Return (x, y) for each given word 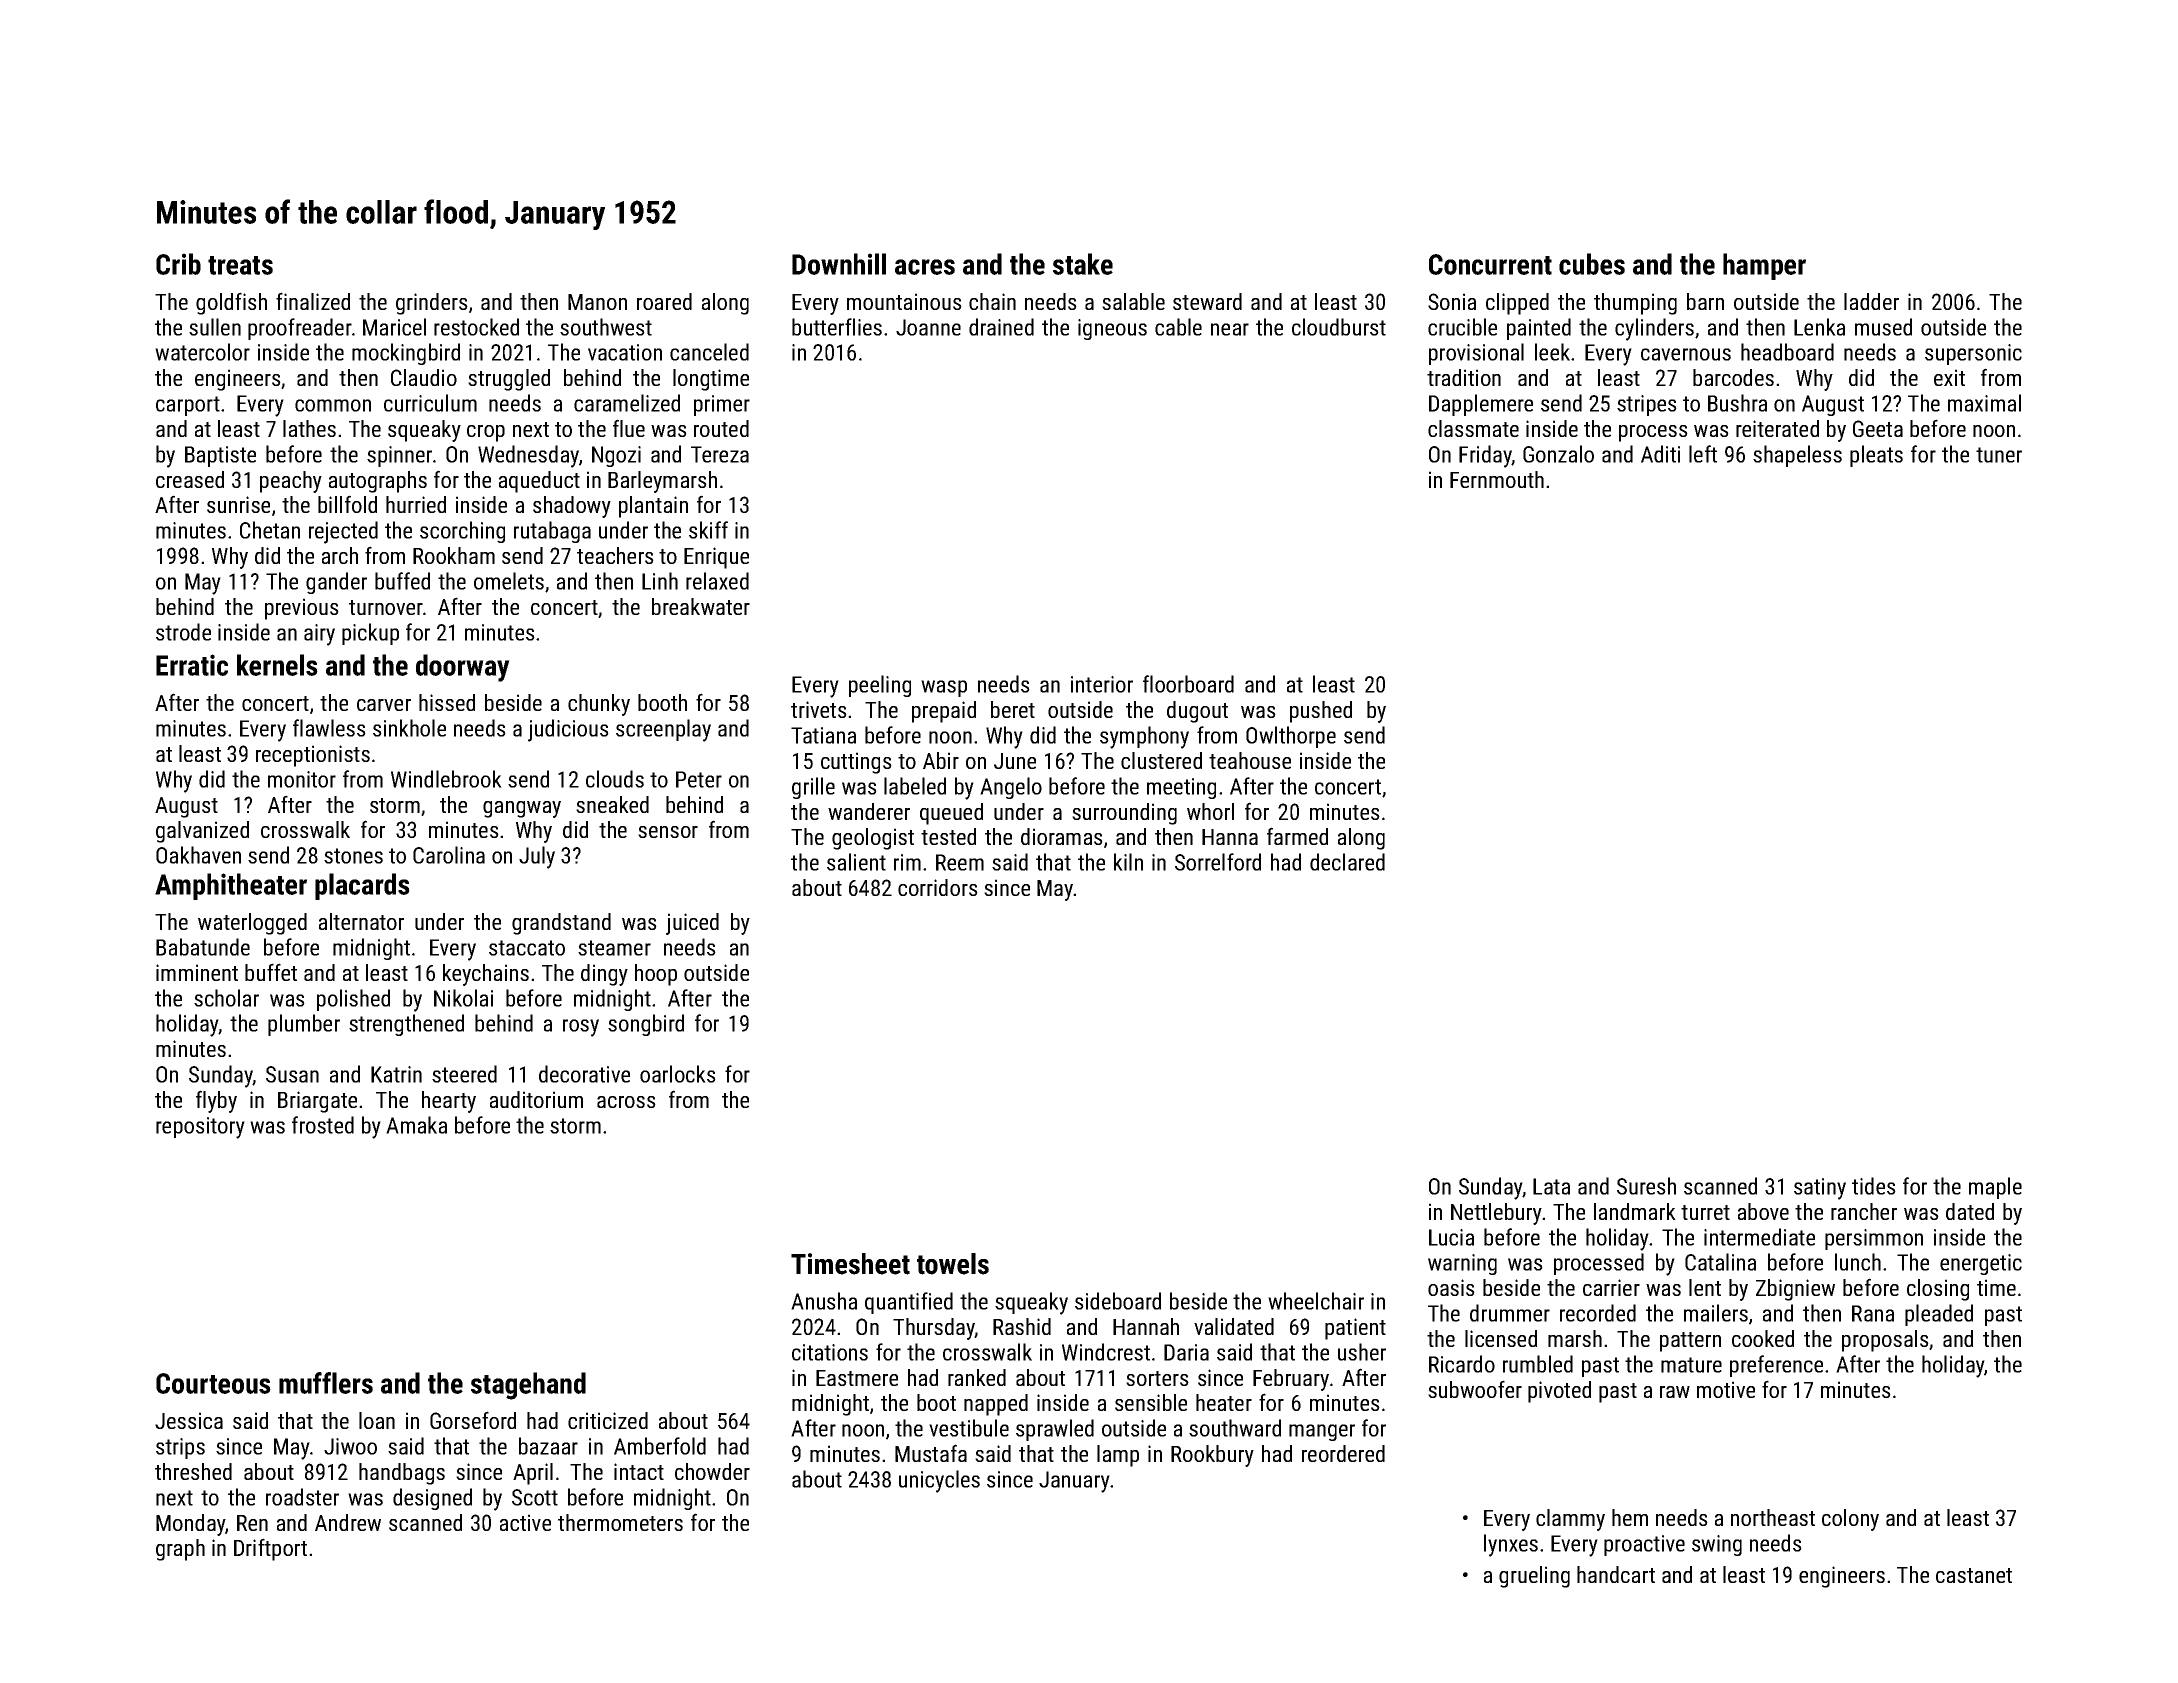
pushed (1321, 712)
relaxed (717, 581)
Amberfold (660, 1446)
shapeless (1797, 456)
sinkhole (409, 728)
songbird (646, 1025)
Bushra (1737, 403)
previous (302, 609)
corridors (938, 887)
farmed (1297, 836)
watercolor (202, 352)
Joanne (928, 327)
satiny (1820, 1189)
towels (953, 1264)
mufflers (326, 1383)
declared (1347, 862)
